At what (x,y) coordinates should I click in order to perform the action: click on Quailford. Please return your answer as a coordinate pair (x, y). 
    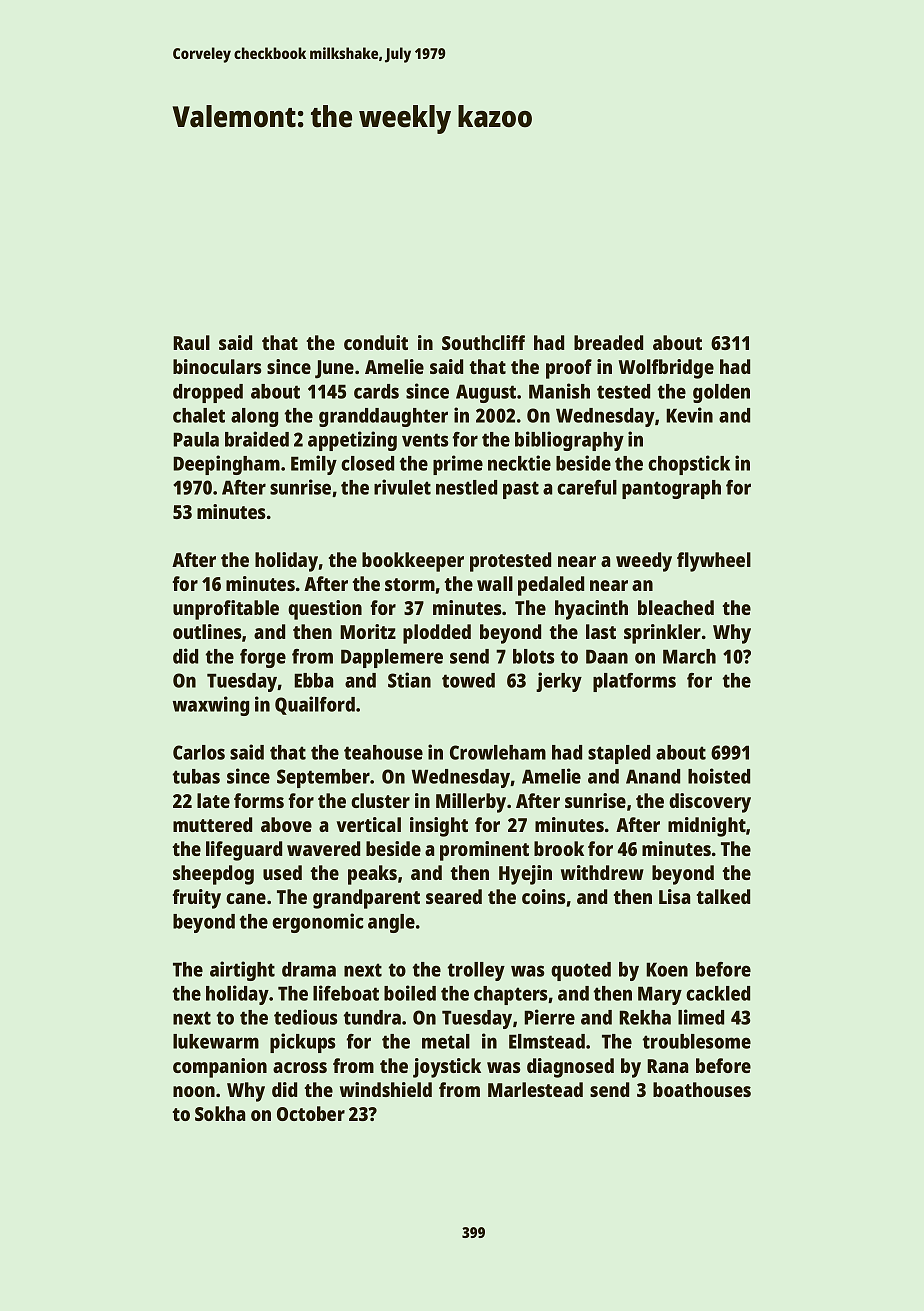
    Looking at the image, I should click on (315, 705).
